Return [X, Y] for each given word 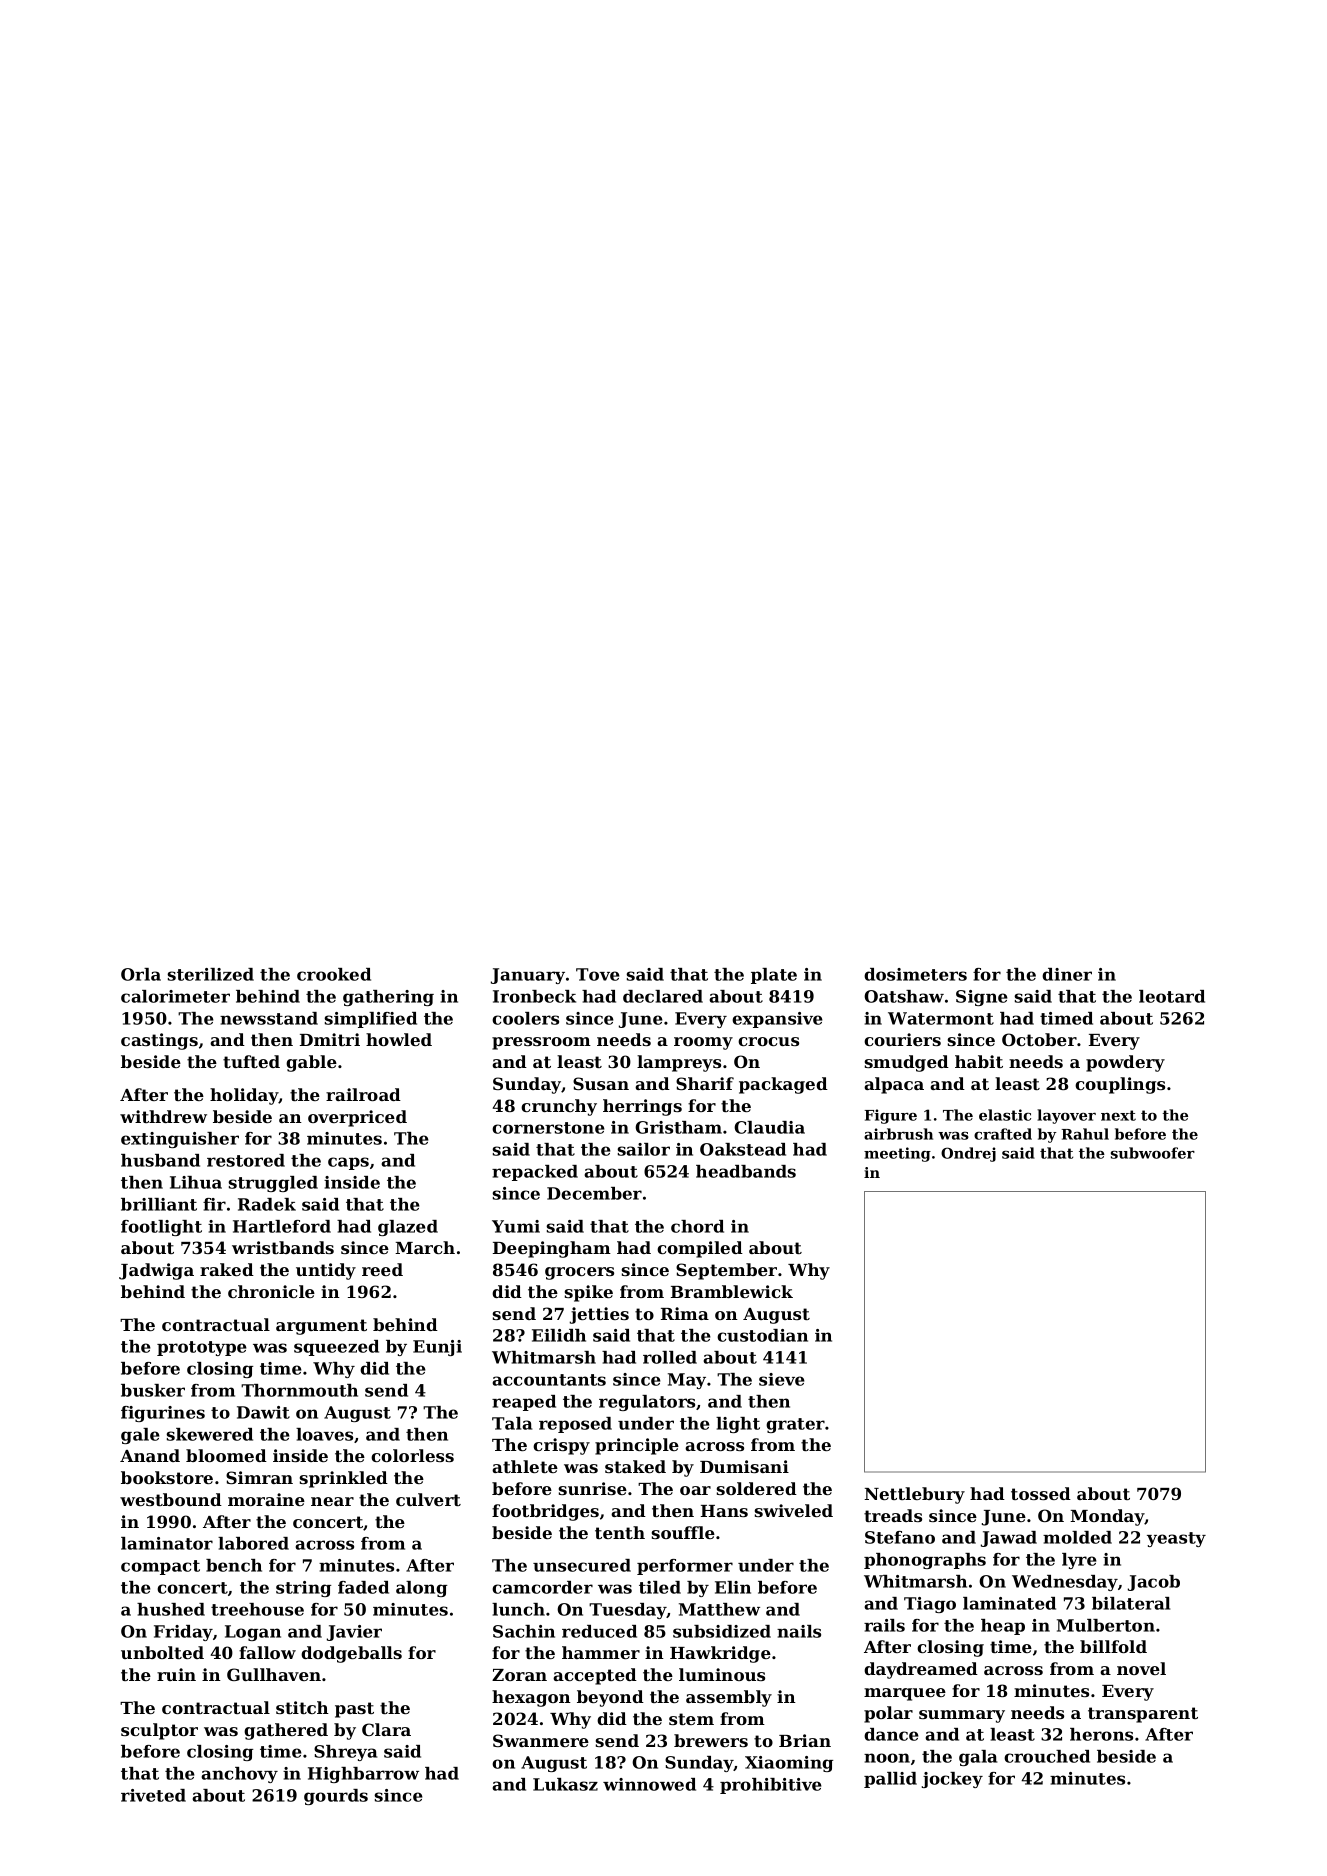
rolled [670, 1357]
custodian [762, 1335]
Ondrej [968, 1154]
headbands [746, 1171]
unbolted [162, 1652]
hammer [601, 1652]
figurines [163, 1414]
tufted [251, 1061]
